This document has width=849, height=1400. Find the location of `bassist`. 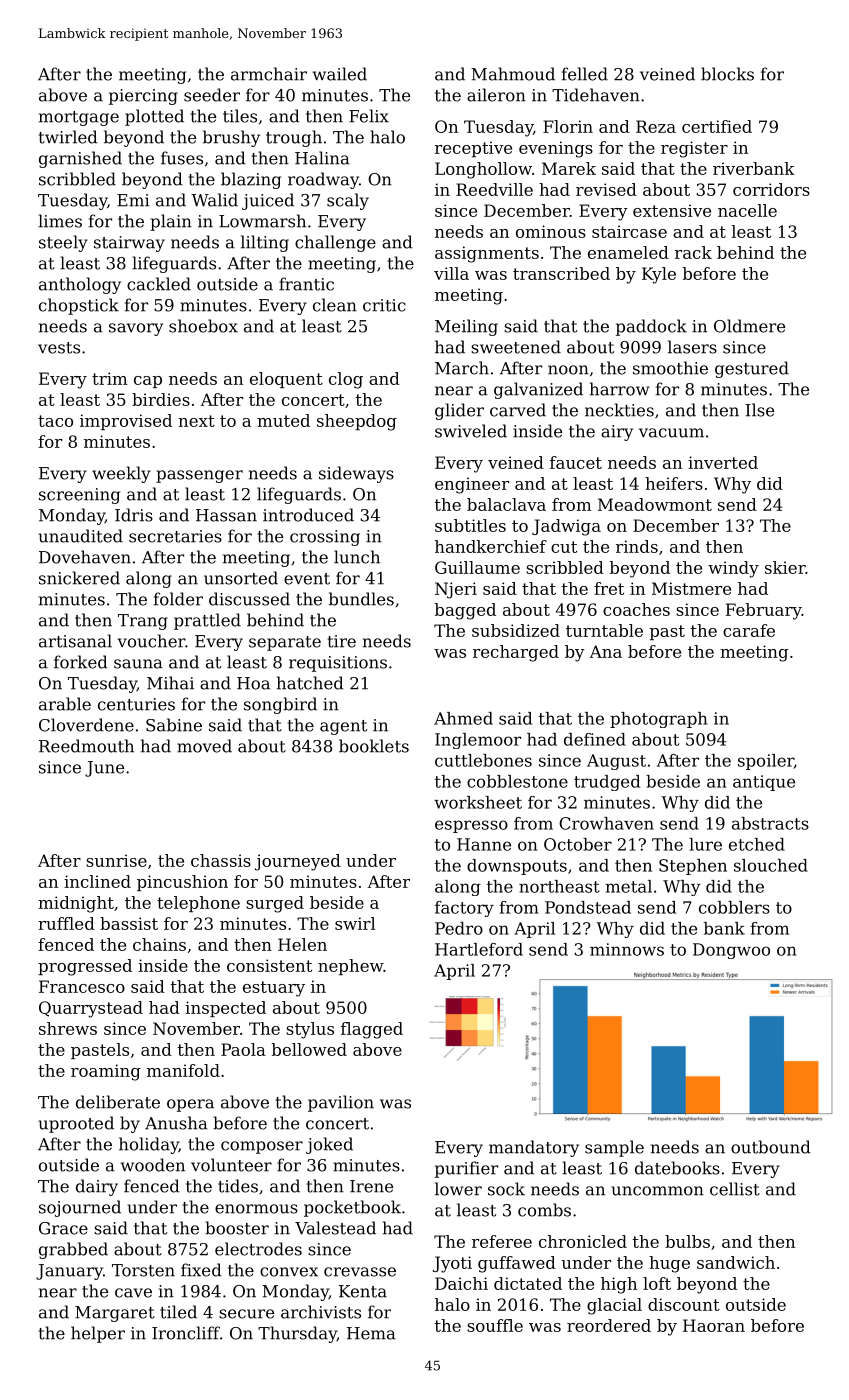

bassist is located at coordinates (129, 923).
